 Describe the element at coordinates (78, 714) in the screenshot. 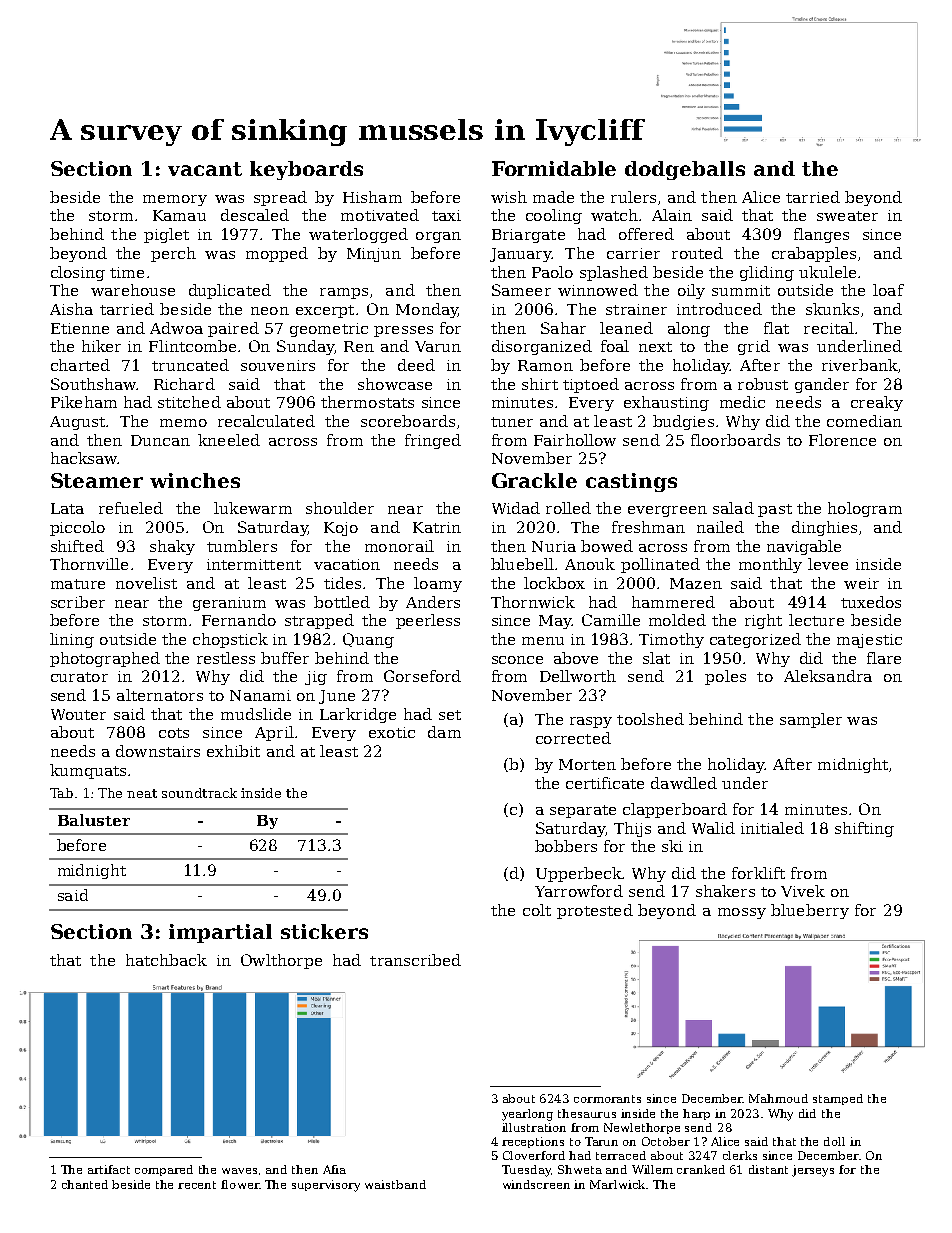

I see `Wouter` at that location.
